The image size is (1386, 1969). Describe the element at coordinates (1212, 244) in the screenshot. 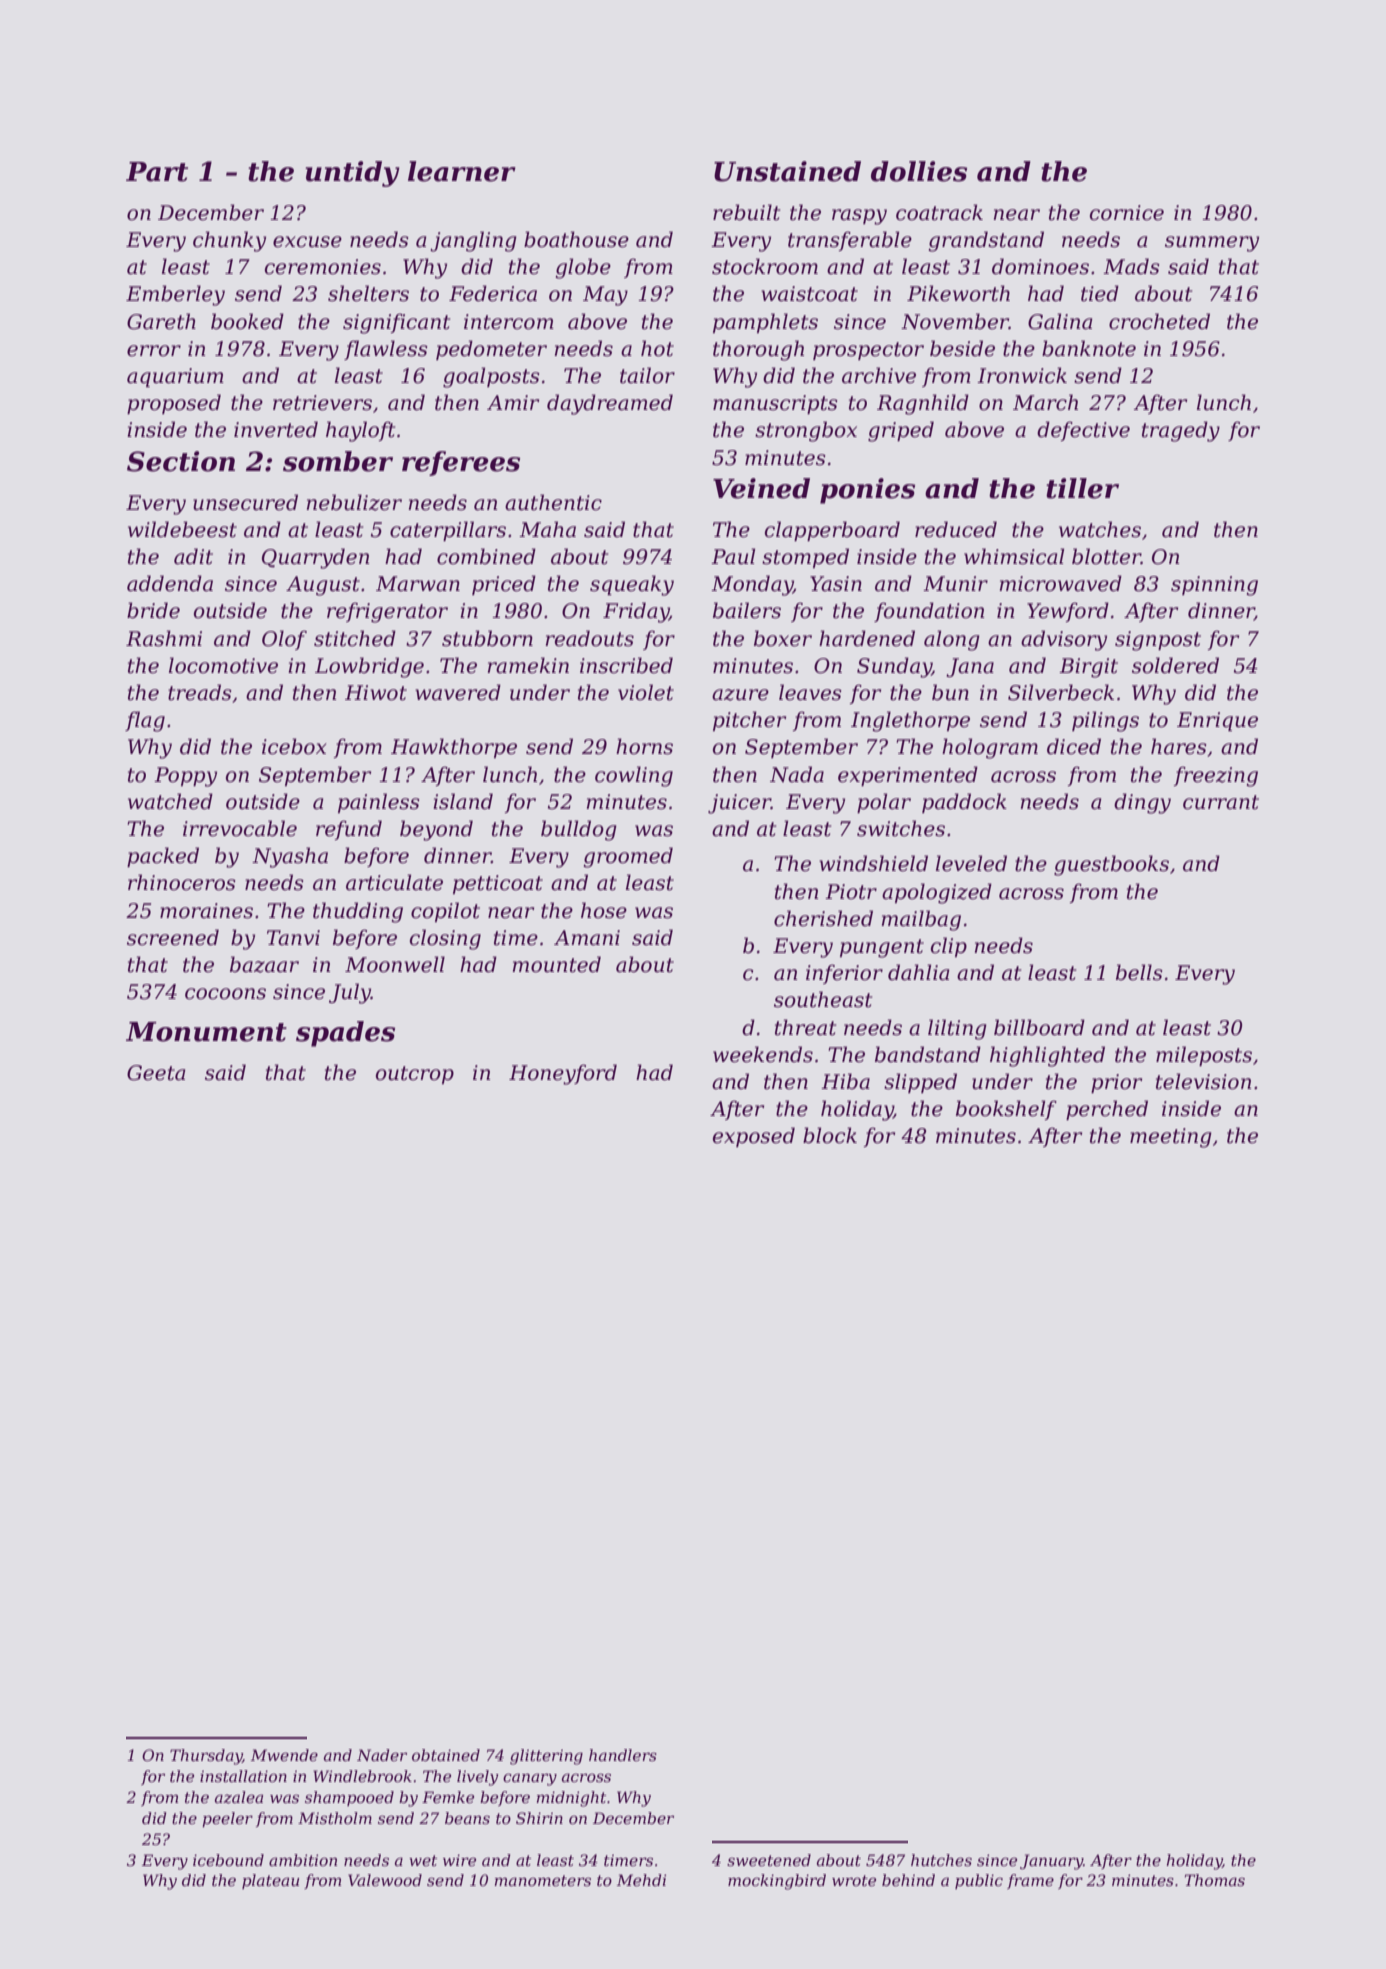

I see `summery` at that location.
